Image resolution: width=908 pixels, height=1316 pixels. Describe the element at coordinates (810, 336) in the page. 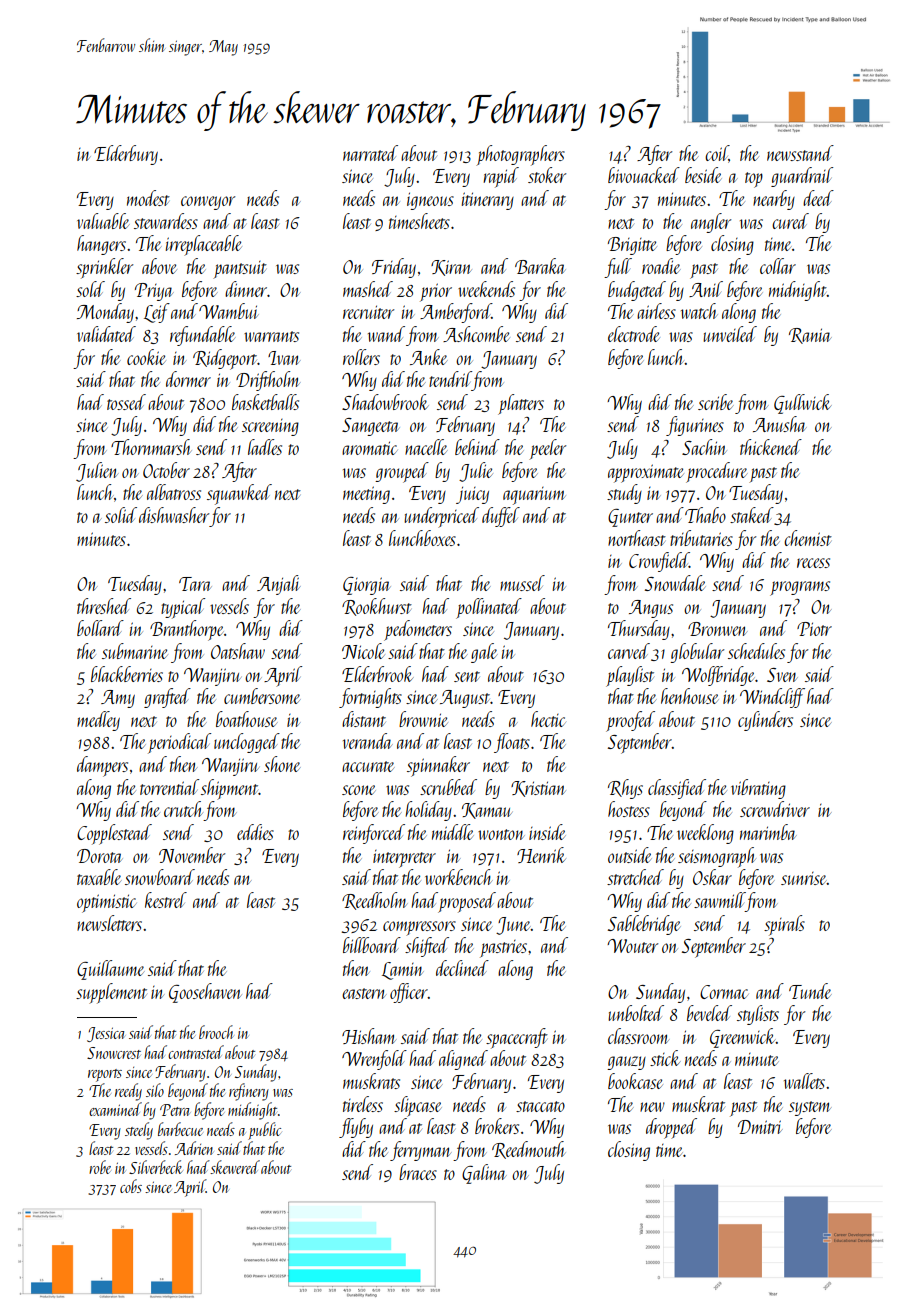

I see `Rania` at that location.
